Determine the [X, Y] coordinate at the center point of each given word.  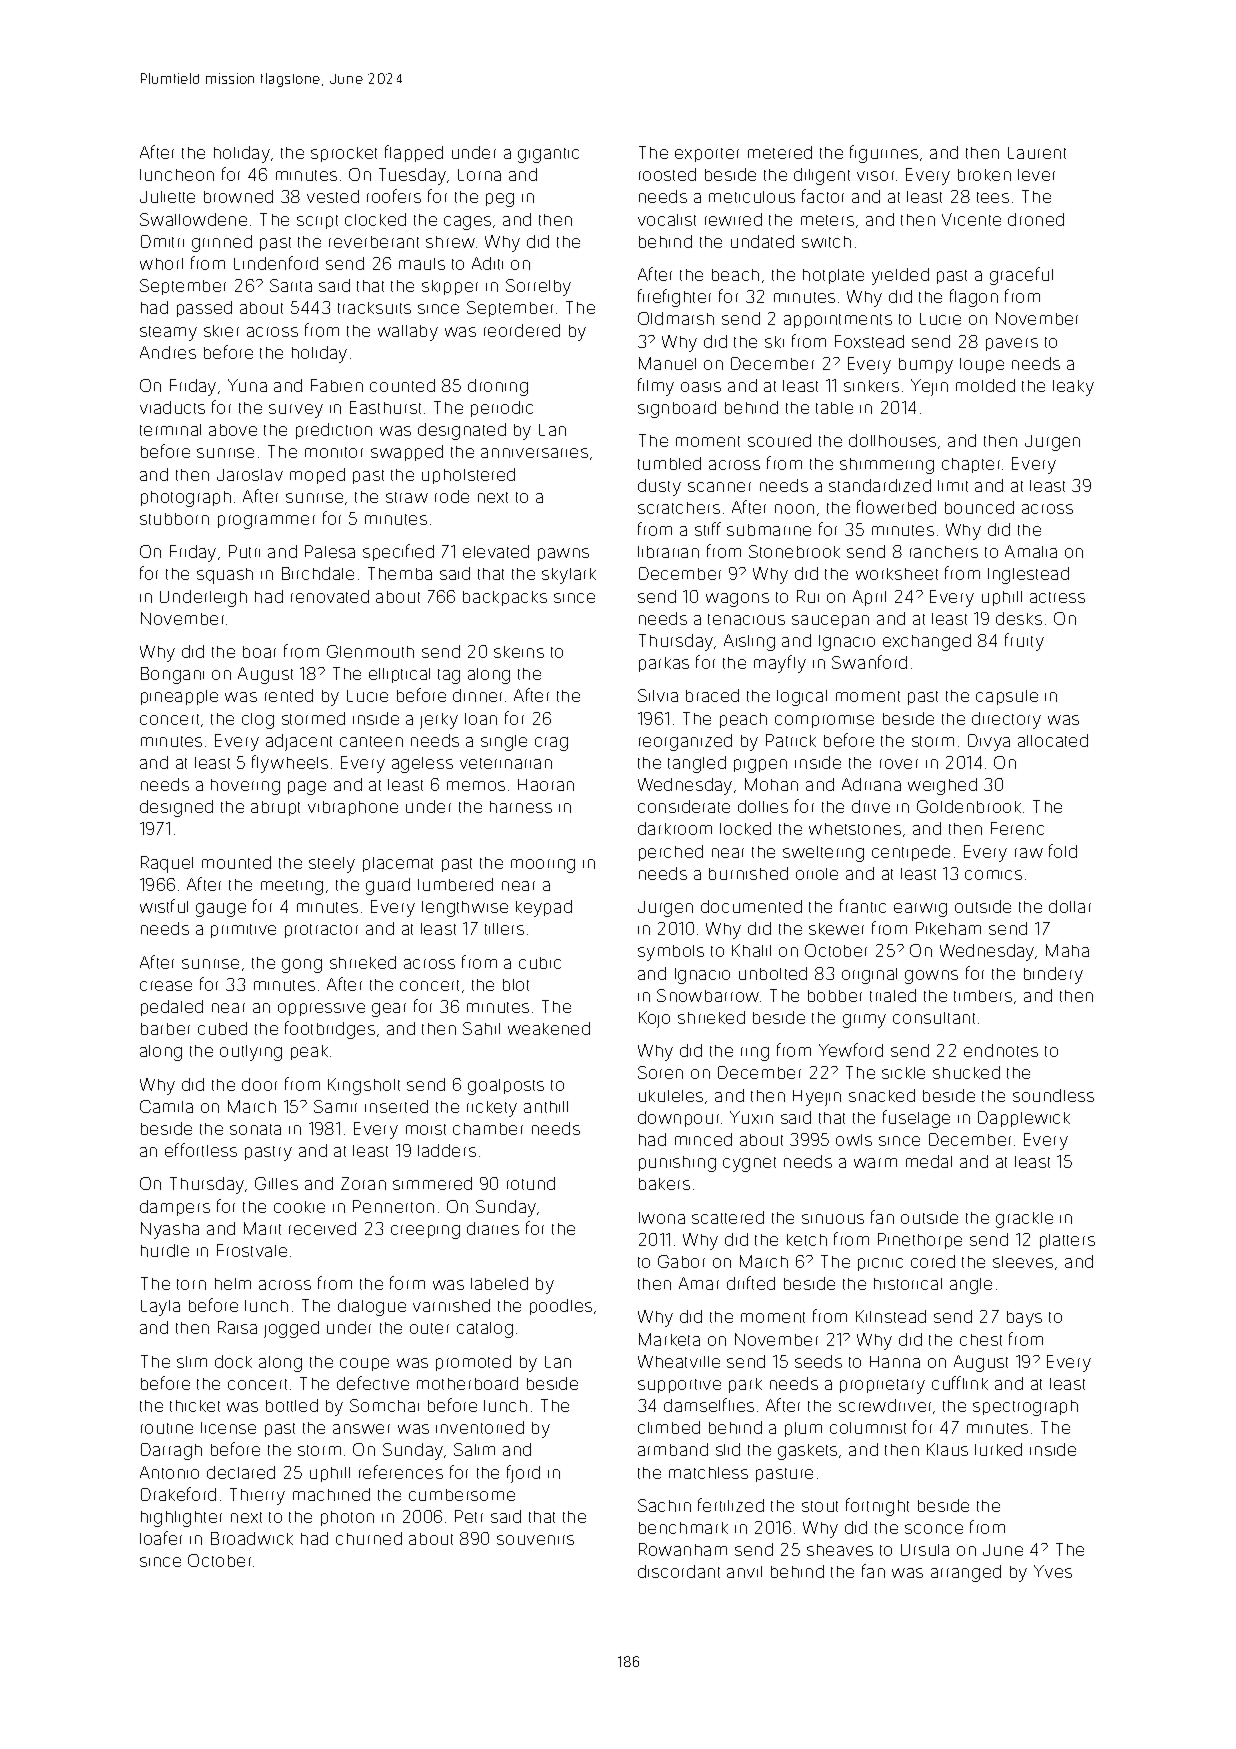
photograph [186, 499]
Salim [474, 1449]
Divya [989, 742]
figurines [884, 154]
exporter [707, 155]
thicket [195, 1406]
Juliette [167, 197]
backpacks [505, 598]
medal [929, 1161]
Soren [660, 1072]
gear [389, 1010]
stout [820, 1506]
